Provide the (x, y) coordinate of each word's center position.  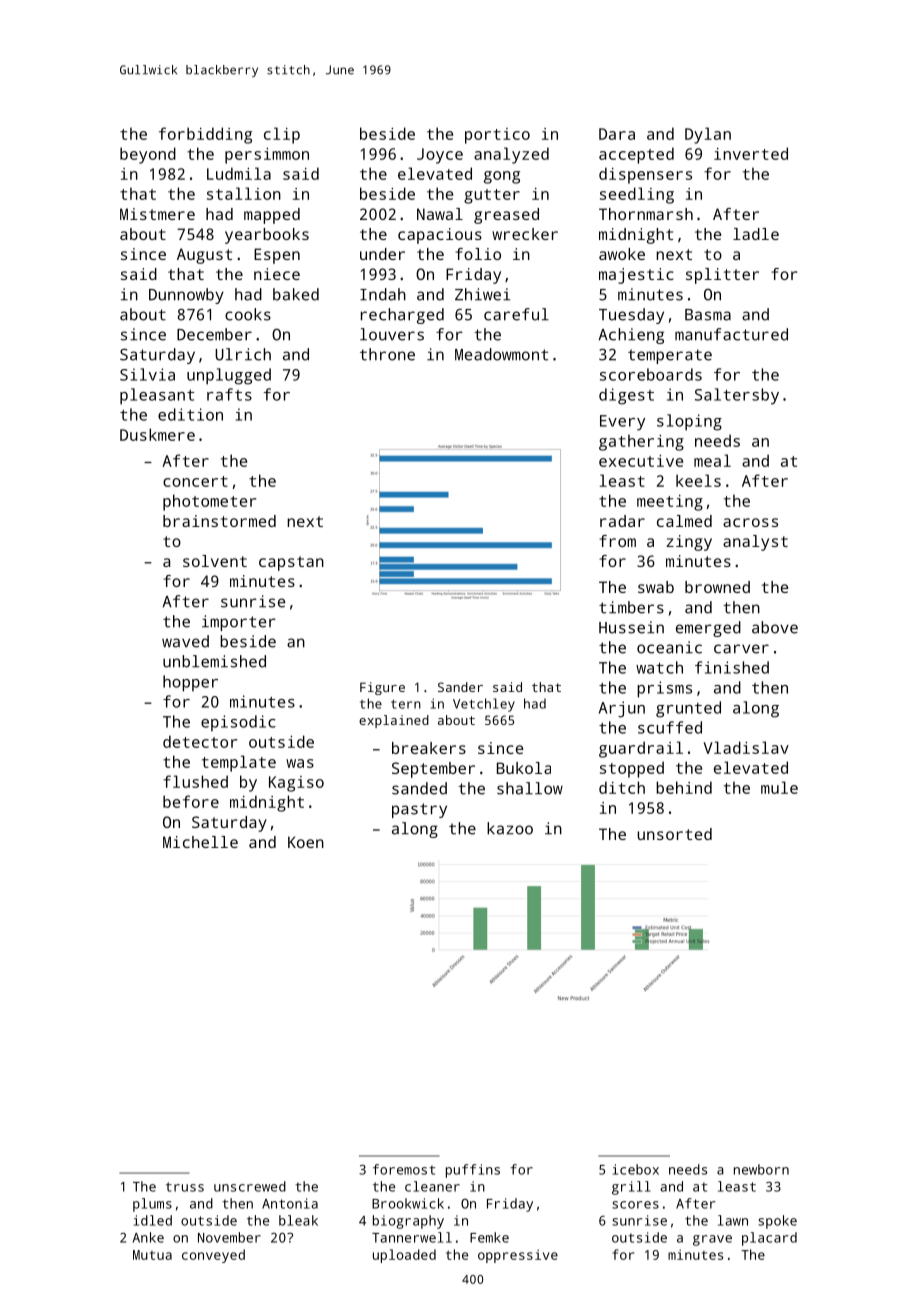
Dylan (708, 135)
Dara (617, 134)
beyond (148, 155)
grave (712, 1240)
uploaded (404, 1256)
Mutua (152, 1255)
